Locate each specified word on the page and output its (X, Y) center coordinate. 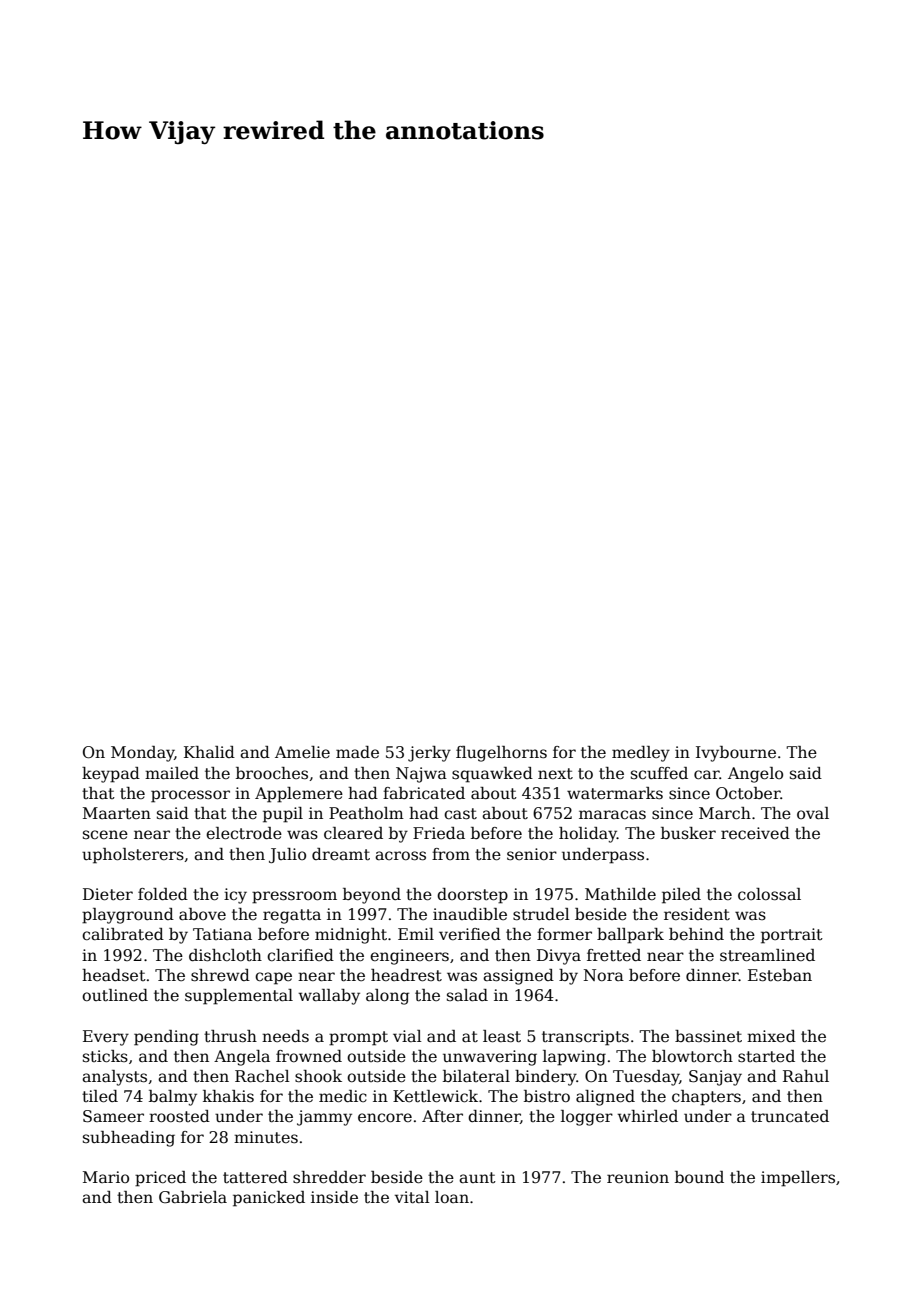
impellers (798, 1179)
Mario (106, 1177)
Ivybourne (736, 754)
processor (190, 796)
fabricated (424, 793)
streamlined (767, 955)
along (387, 997)
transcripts (585, 1038)
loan (452, 1197)
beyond (372, 896)
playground (128, 916)
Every (106, 1038)
